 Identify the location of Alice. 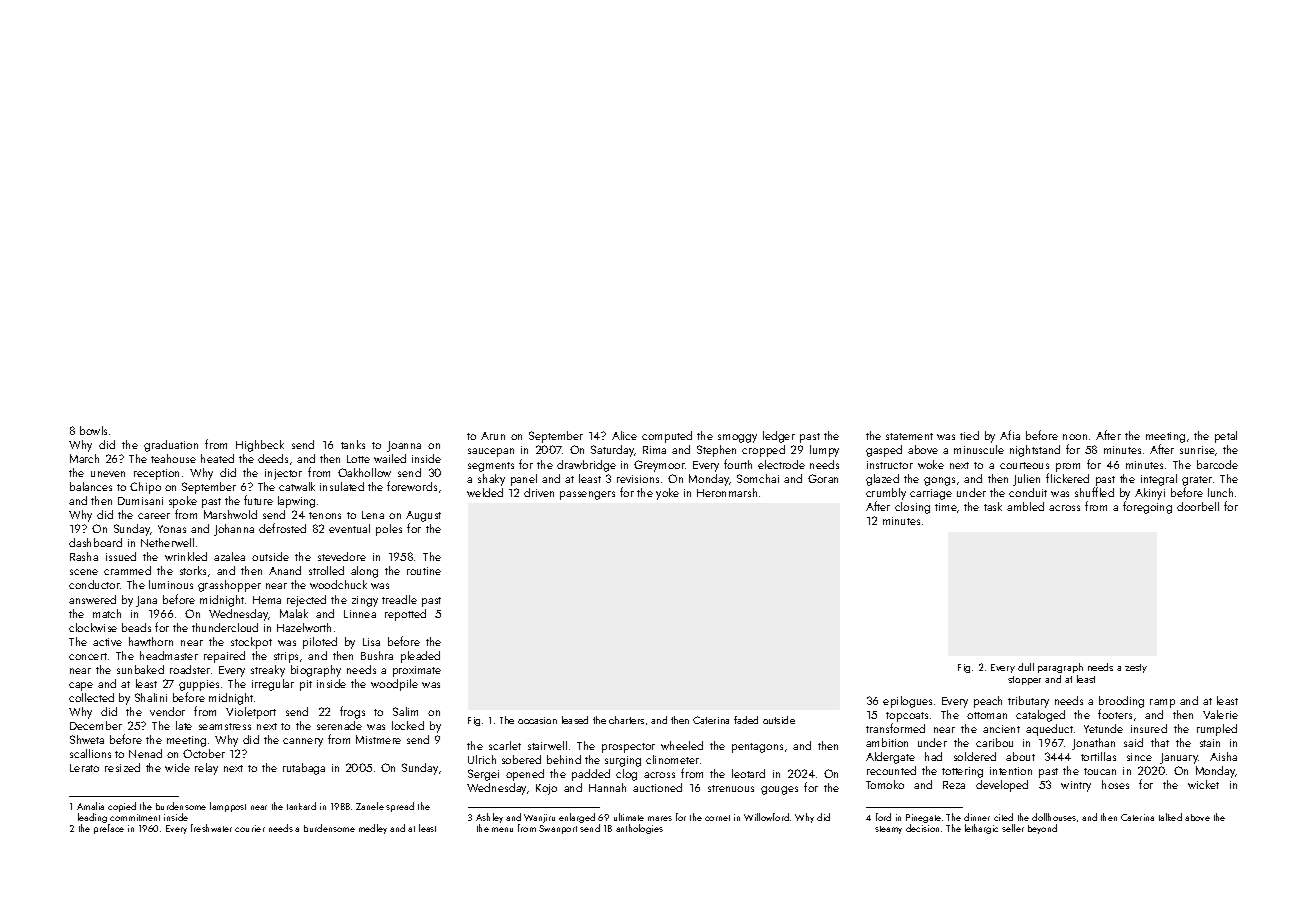
(624, 435).
